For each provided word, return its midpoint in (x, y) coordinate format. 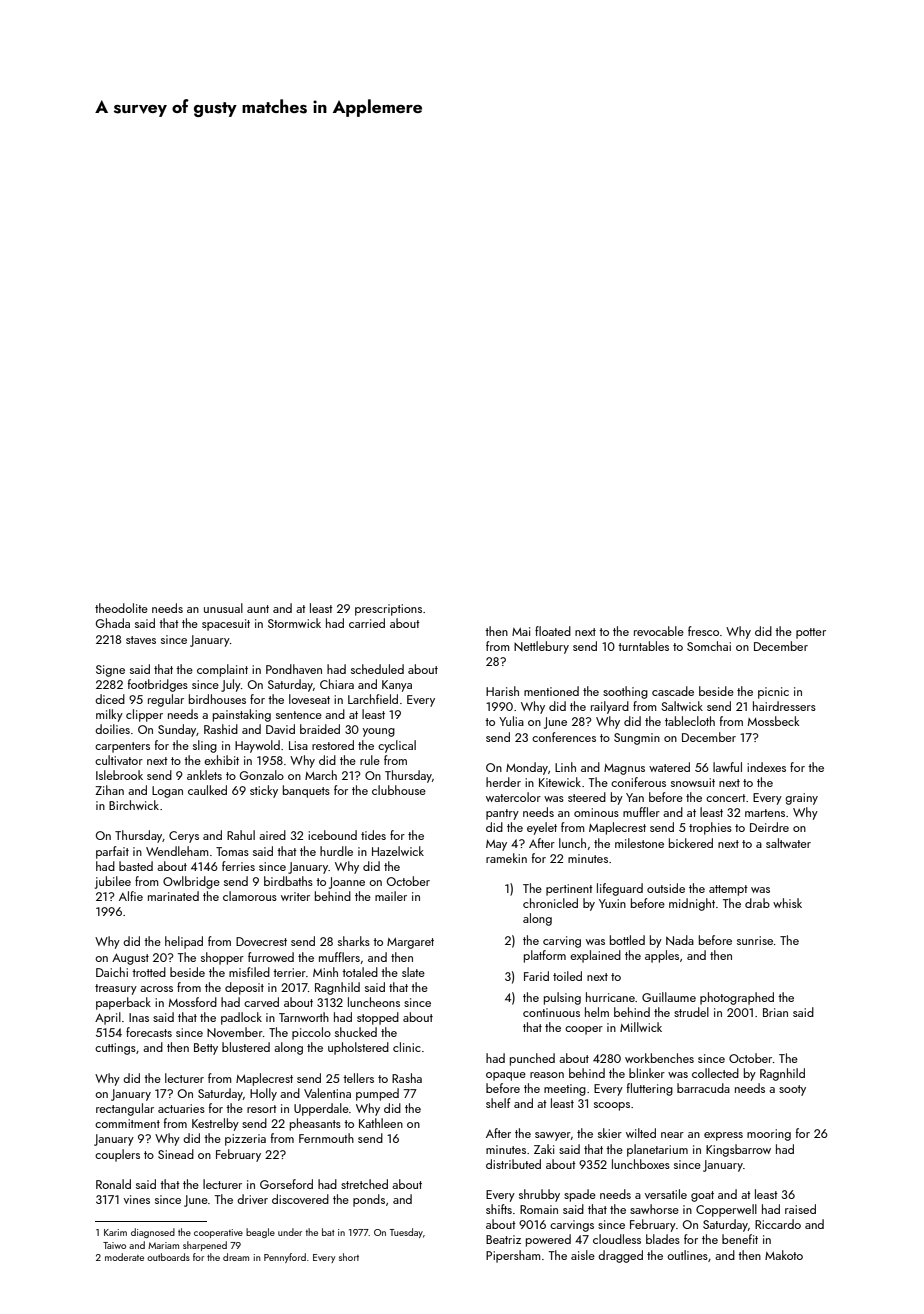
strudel (691, 1012)
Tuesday (406, 1233)
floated (553, 631)
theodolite (121, 608)
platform (545, 956)
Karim (115, 1232)
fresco (703, 631)
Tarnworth (304, 1017)
